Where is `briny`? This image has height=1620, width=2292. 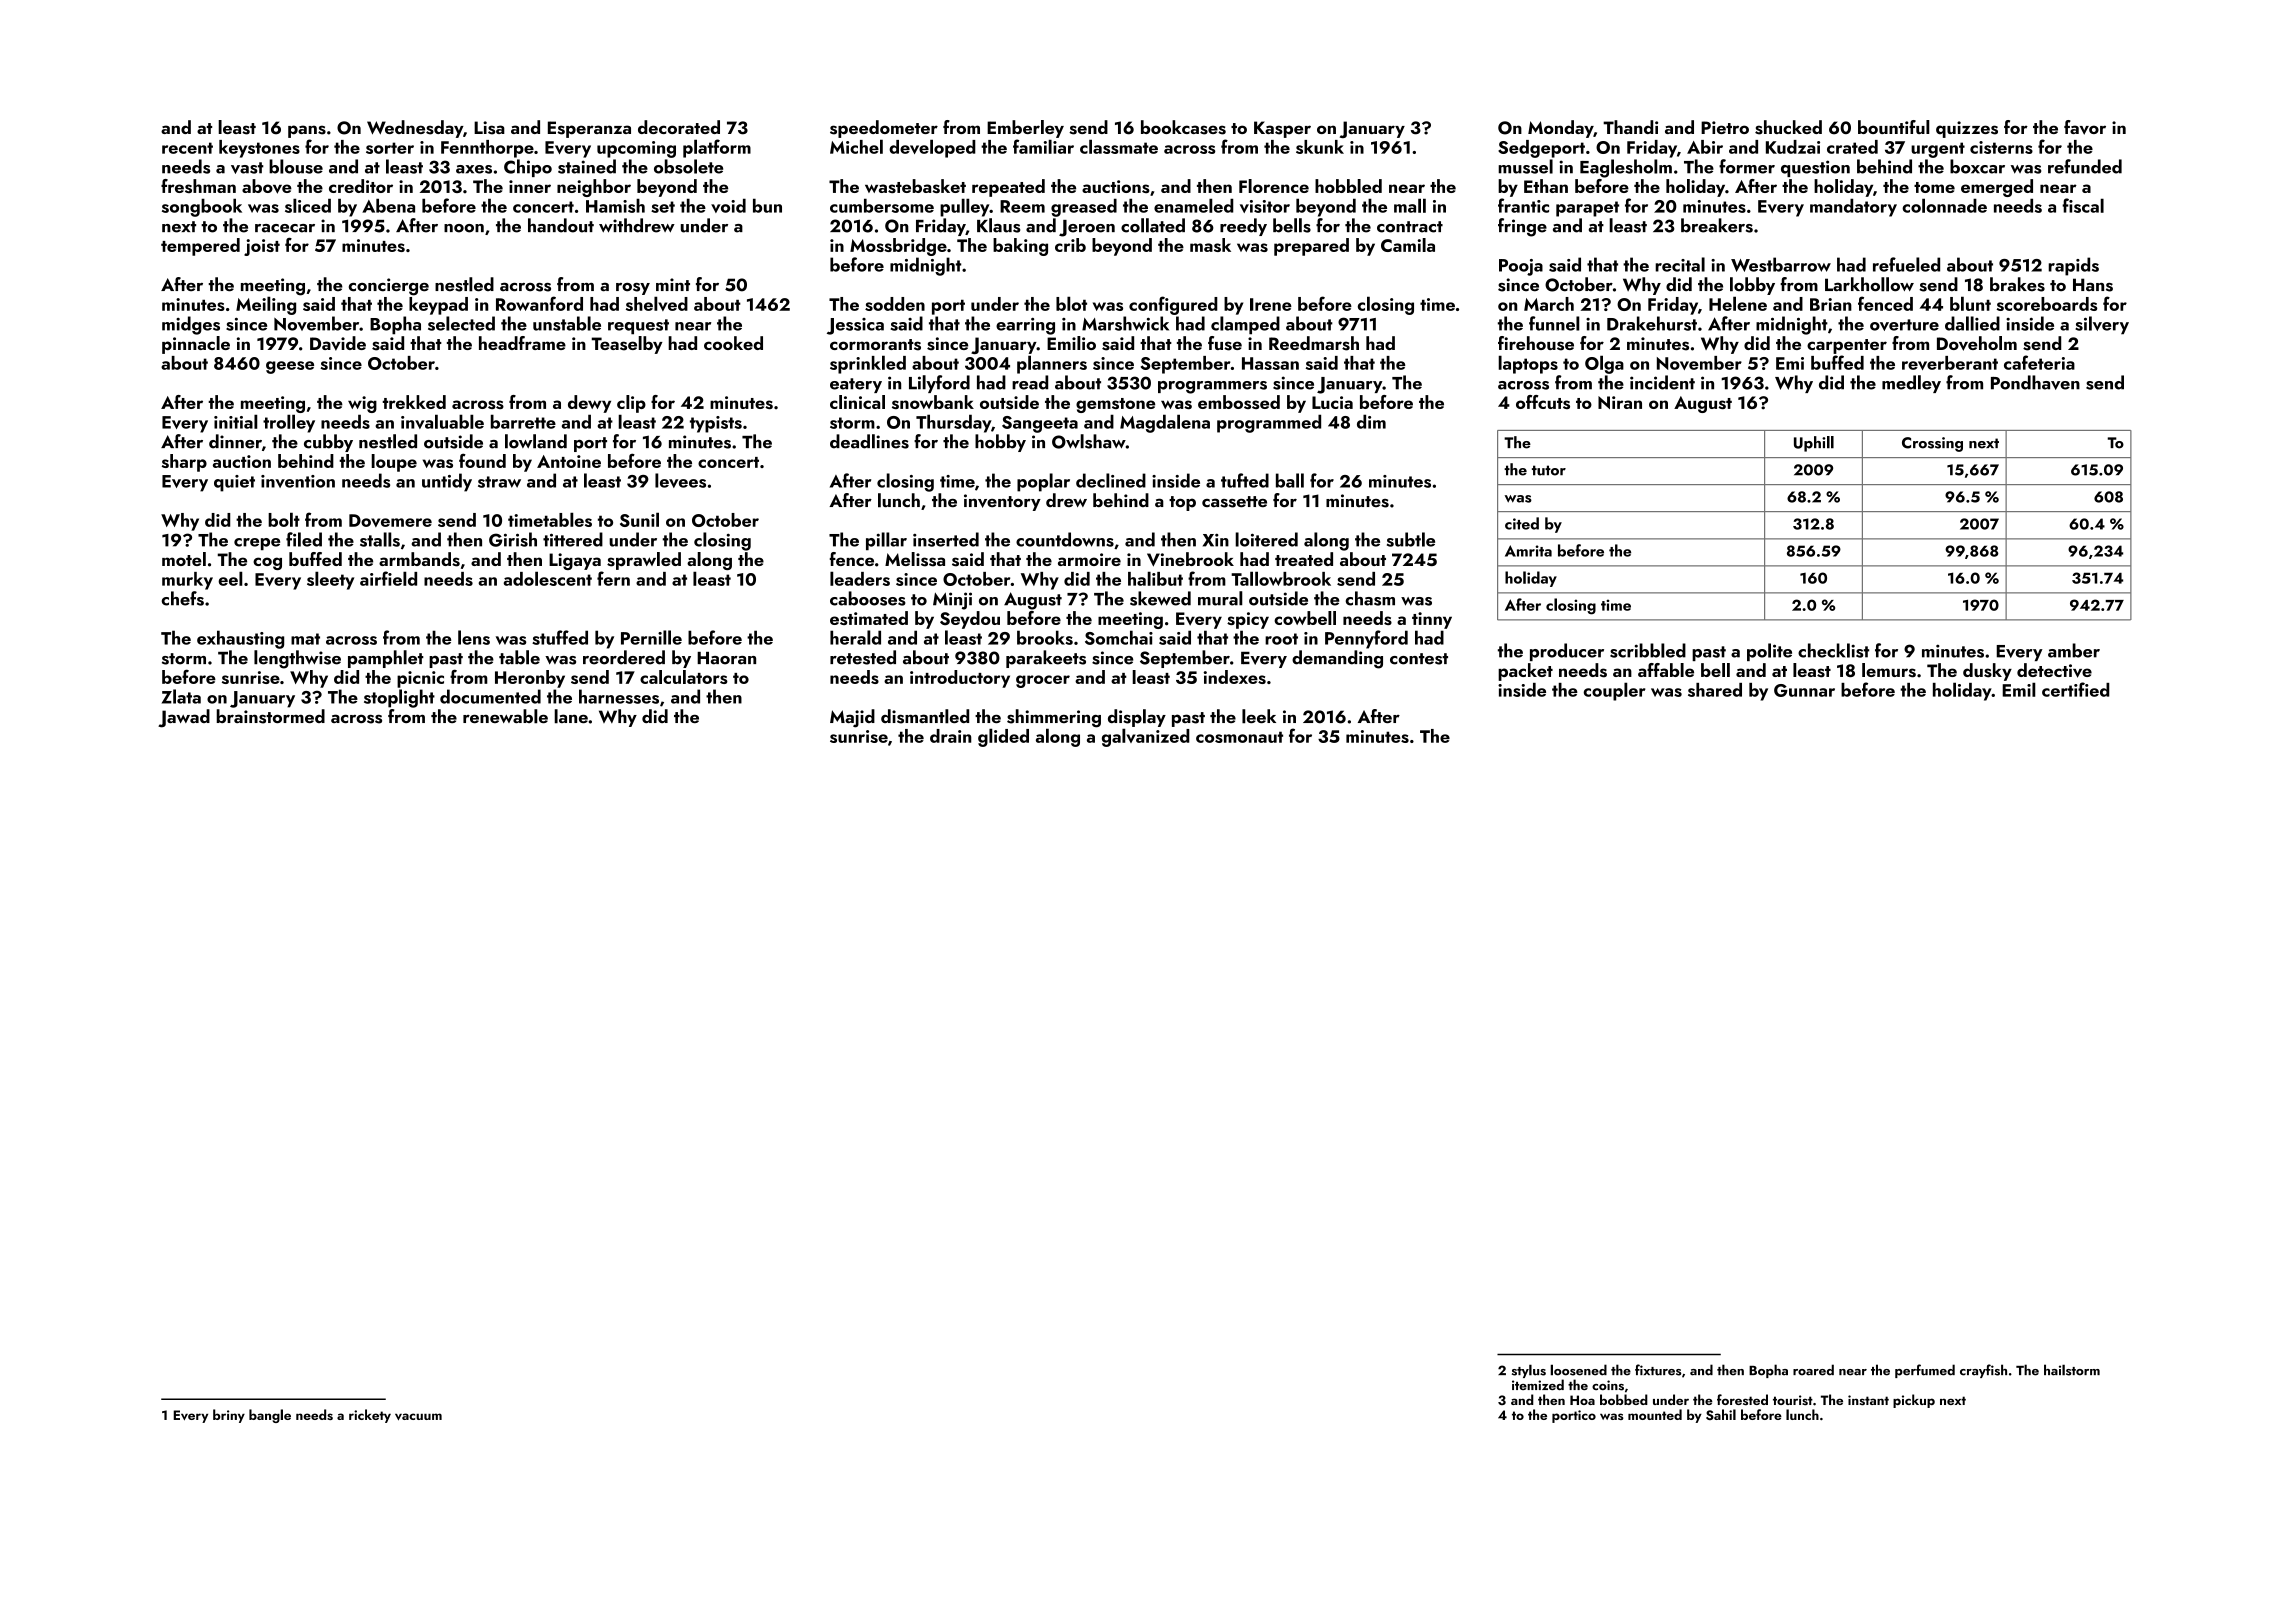
briny is located at coordinates (229, 1416).
